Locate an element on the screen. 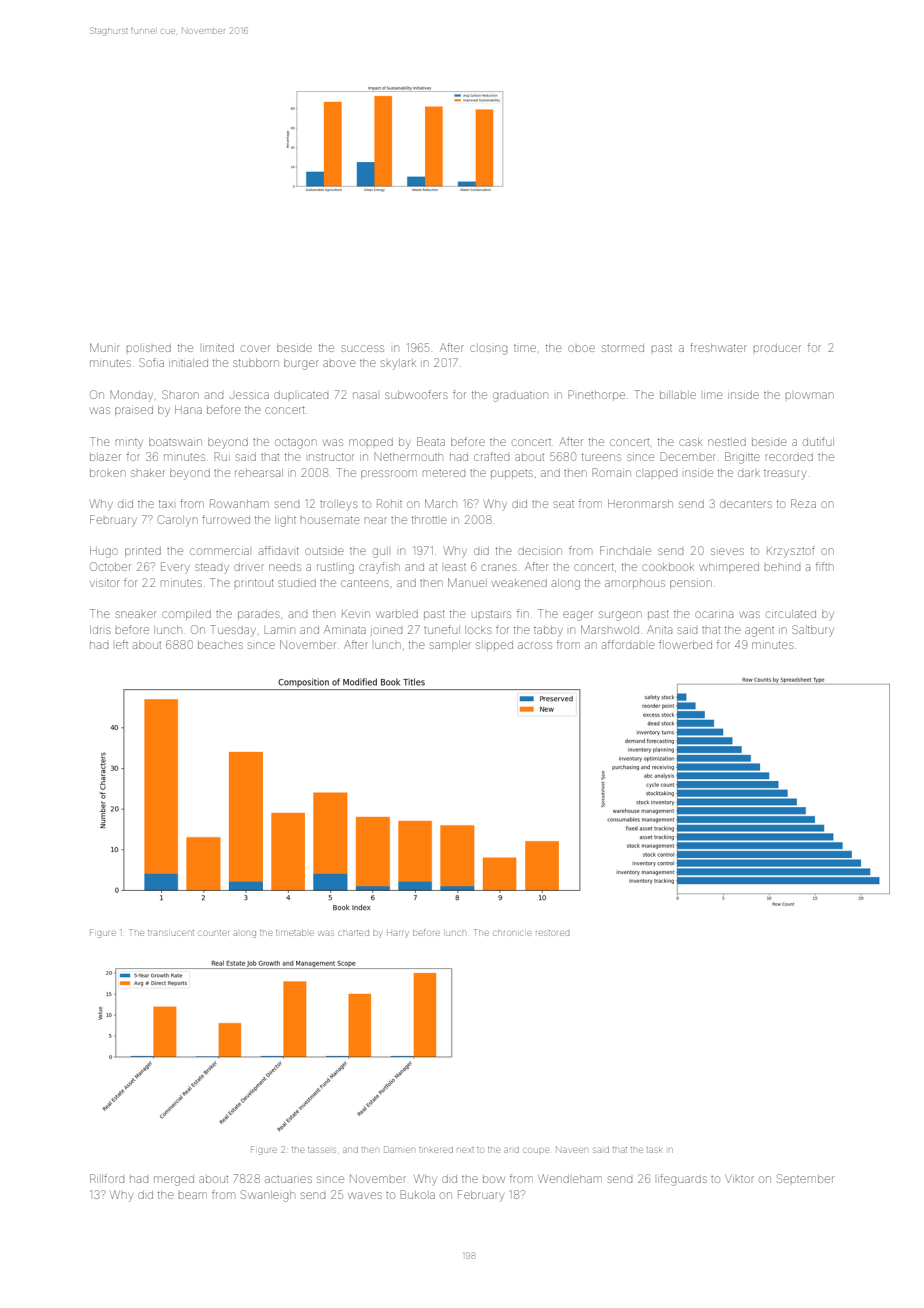  sampler is located at coordinates (450, 646).
